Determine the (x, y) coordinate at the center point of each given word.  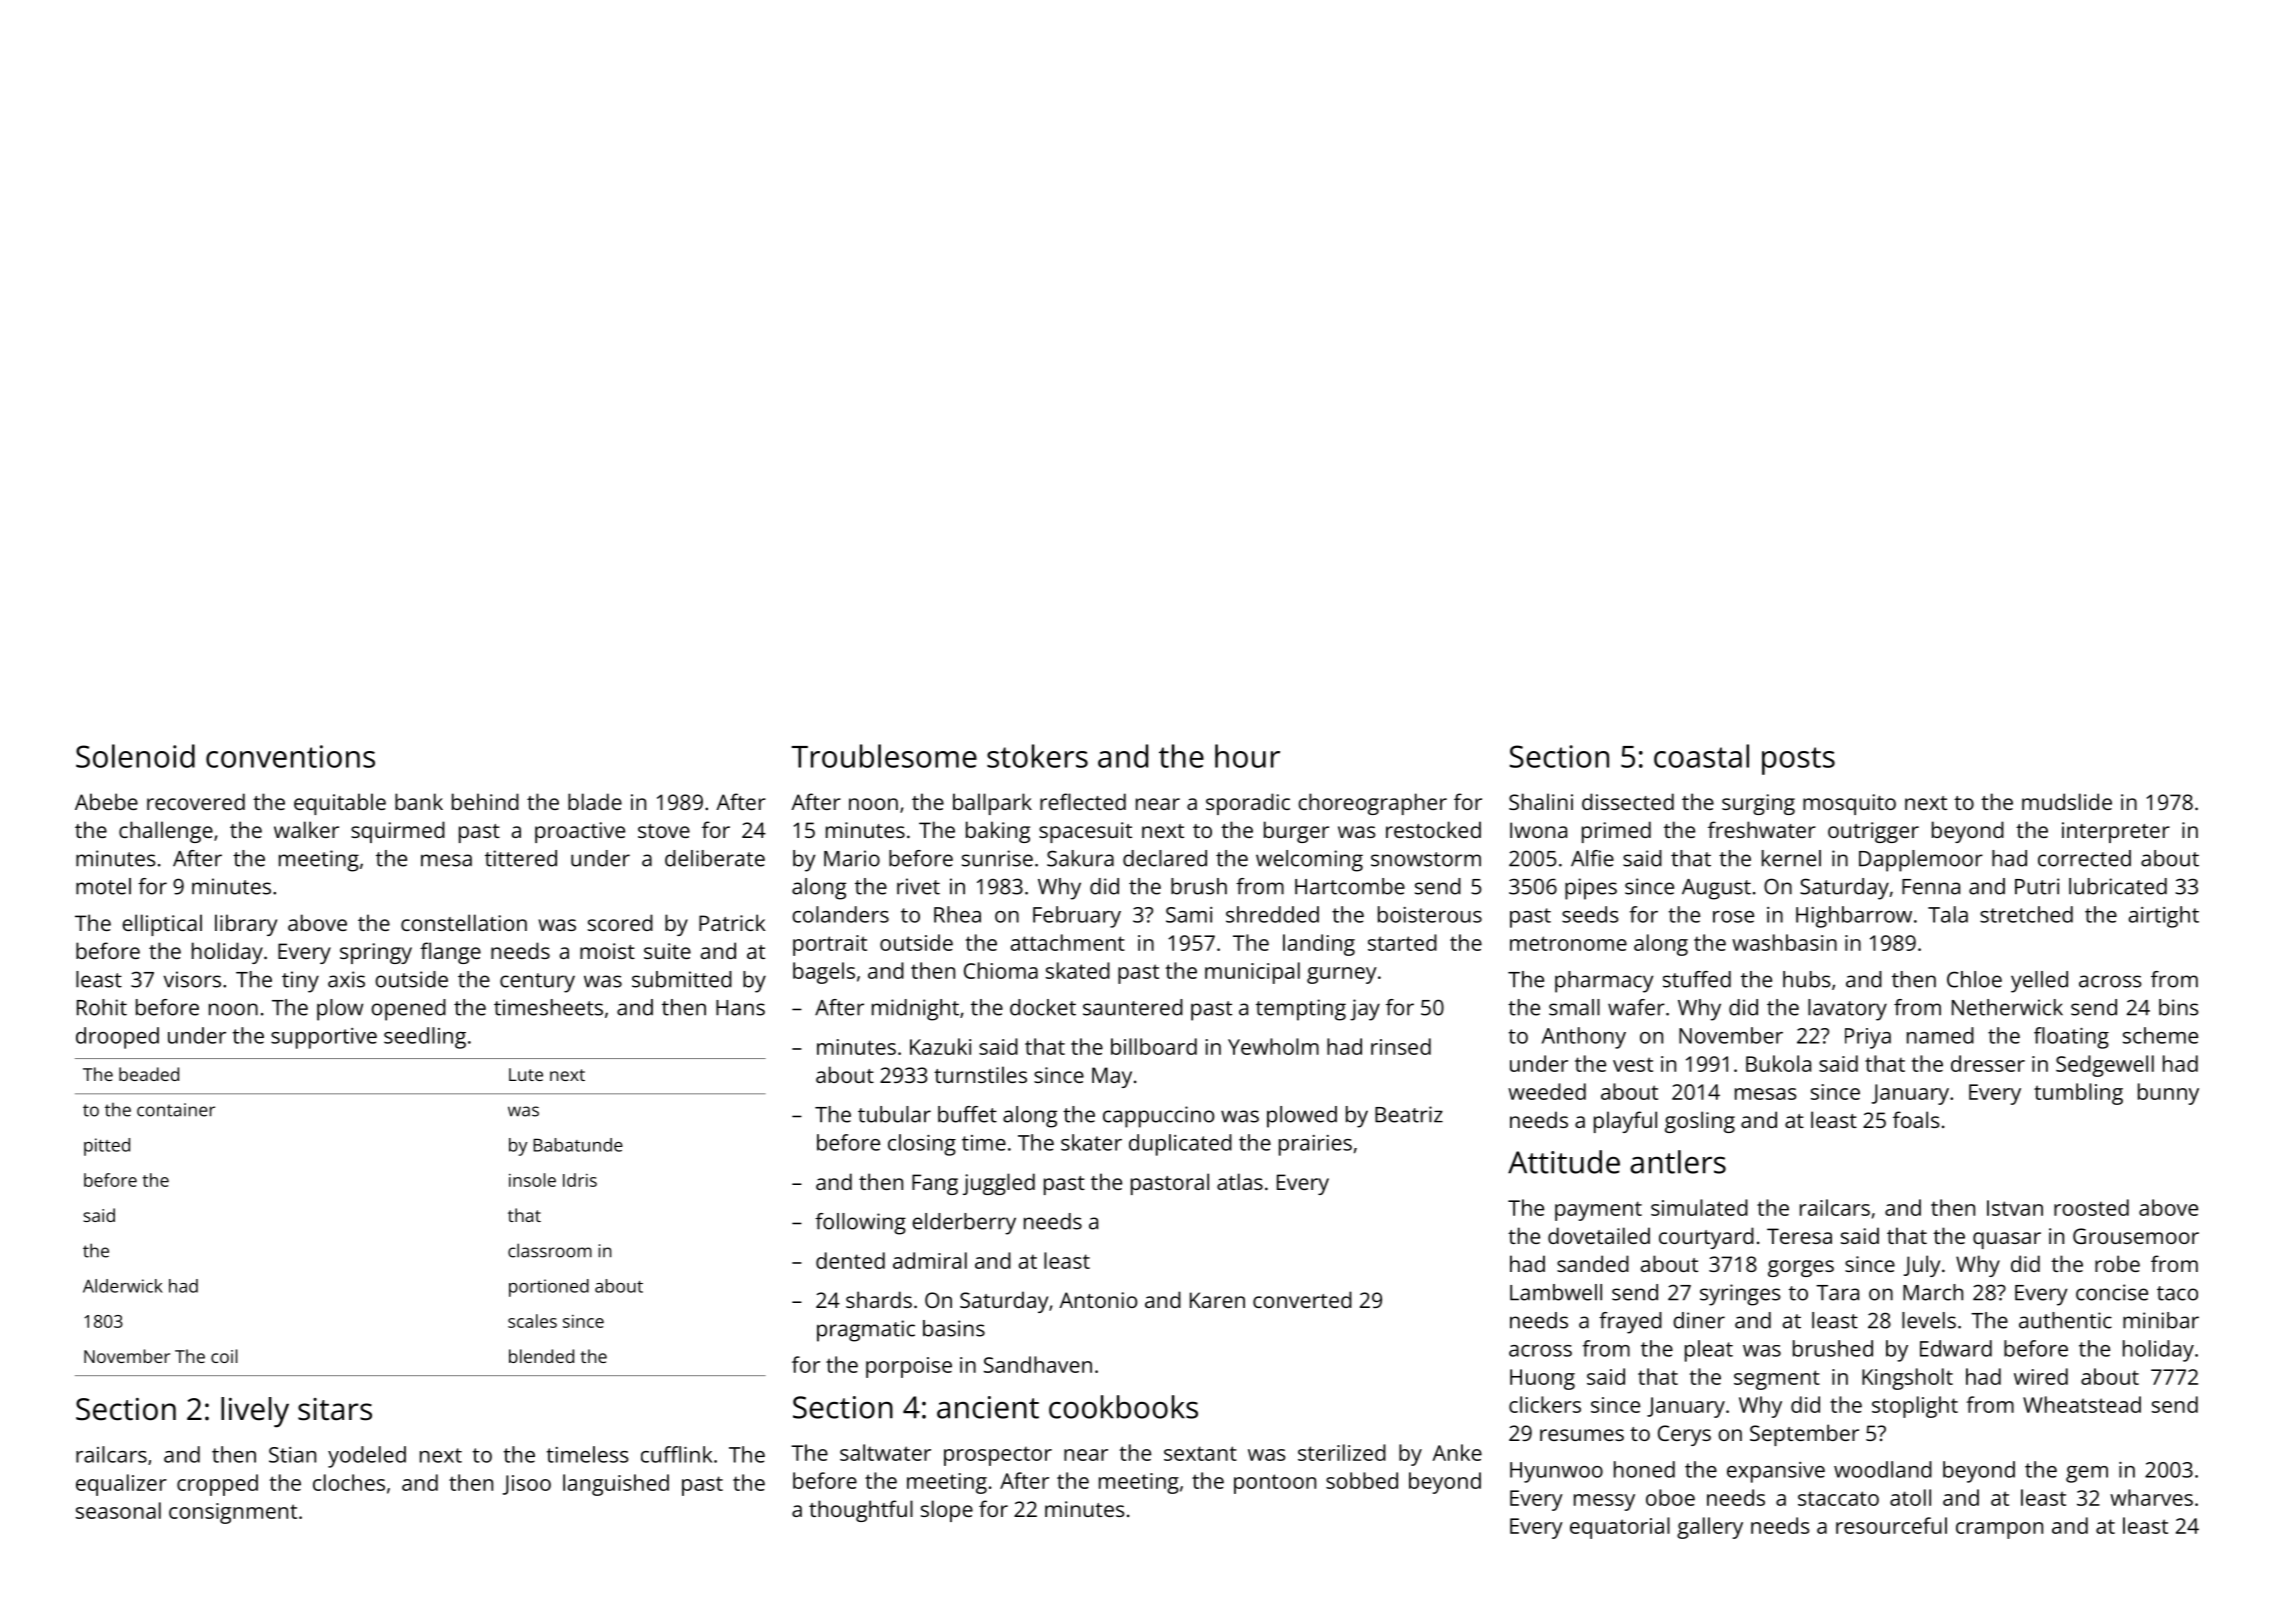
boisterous (1430, 914)
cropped (217, 1485)
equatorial (1620, 1528)
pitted (107, 1147)
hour (1247, 756)
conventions (290, 756)
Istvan (2015, 1208)
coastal (1701, 756)
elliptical (162, 925)
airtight (2164, 917)
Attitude (1564, 1162)
